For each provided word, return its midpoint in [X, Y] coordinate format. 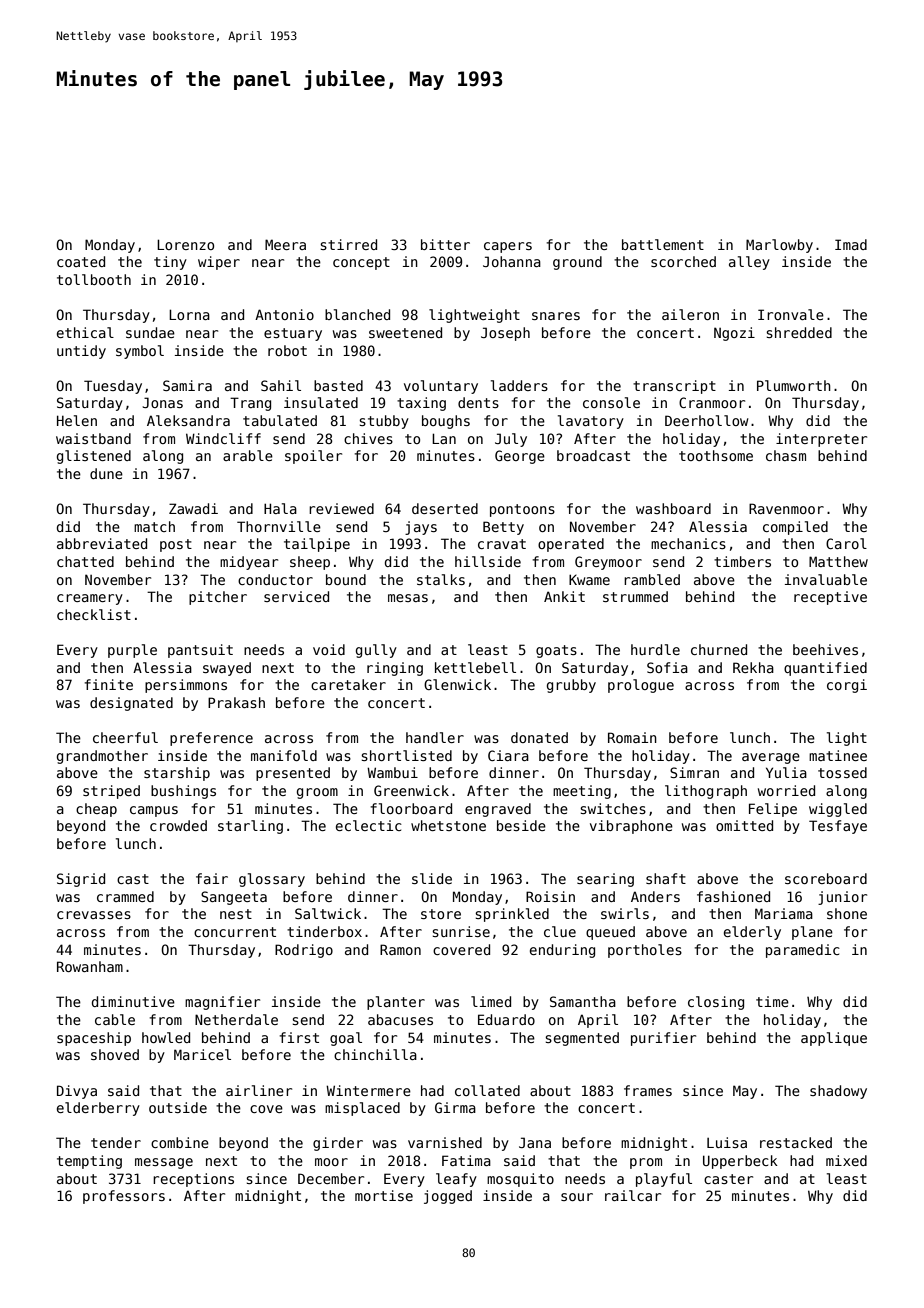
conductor [275, 579]
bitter [445, 244]
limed [491, 1001]
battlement [663, 244]
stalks [441, 579]
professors [124, 1197]
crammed [125, 896]
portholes [645, 951]
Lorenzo [185, 244]
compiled [795, 528]
